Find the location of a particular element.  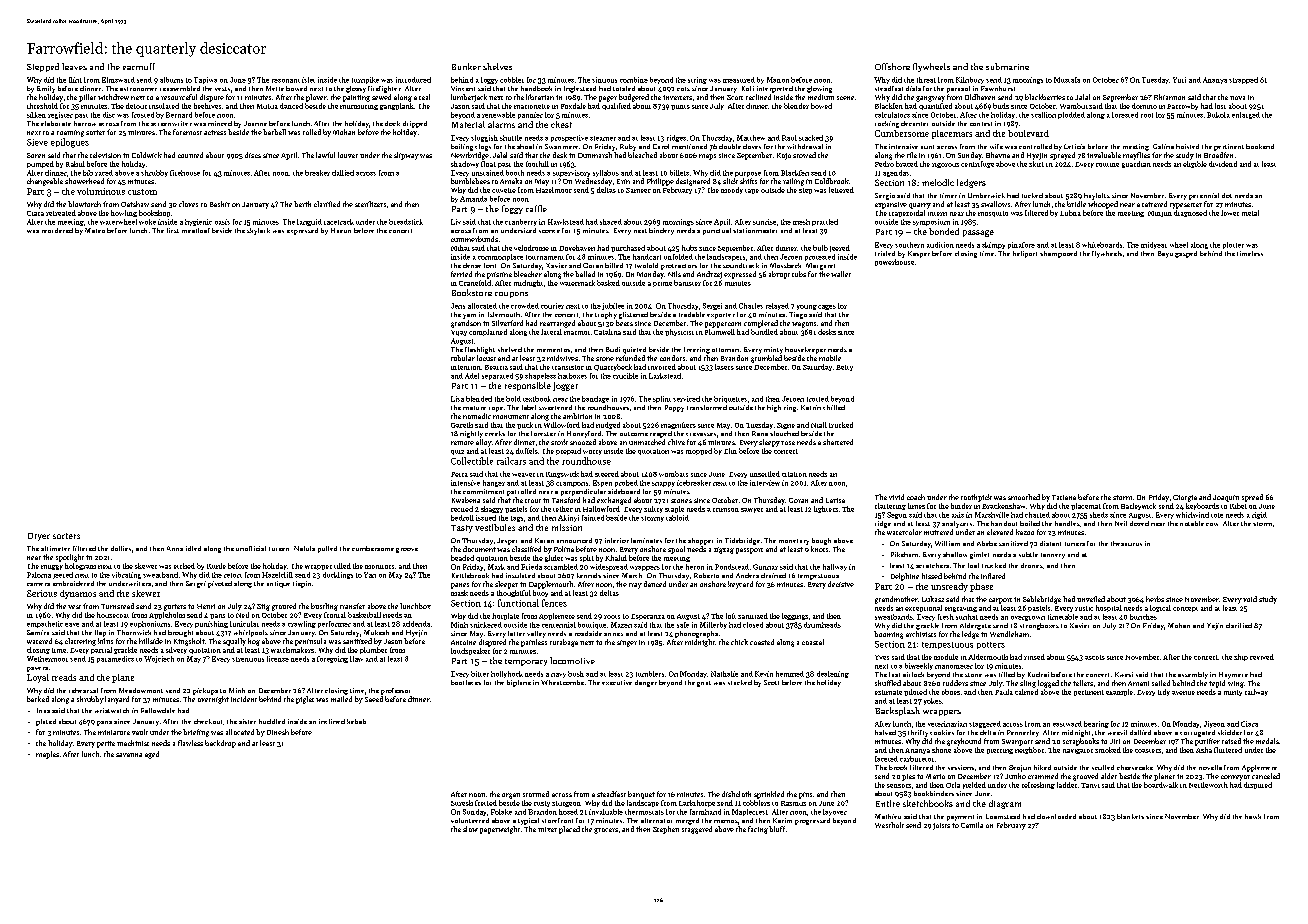

television is located at coordinates (105, 155).
